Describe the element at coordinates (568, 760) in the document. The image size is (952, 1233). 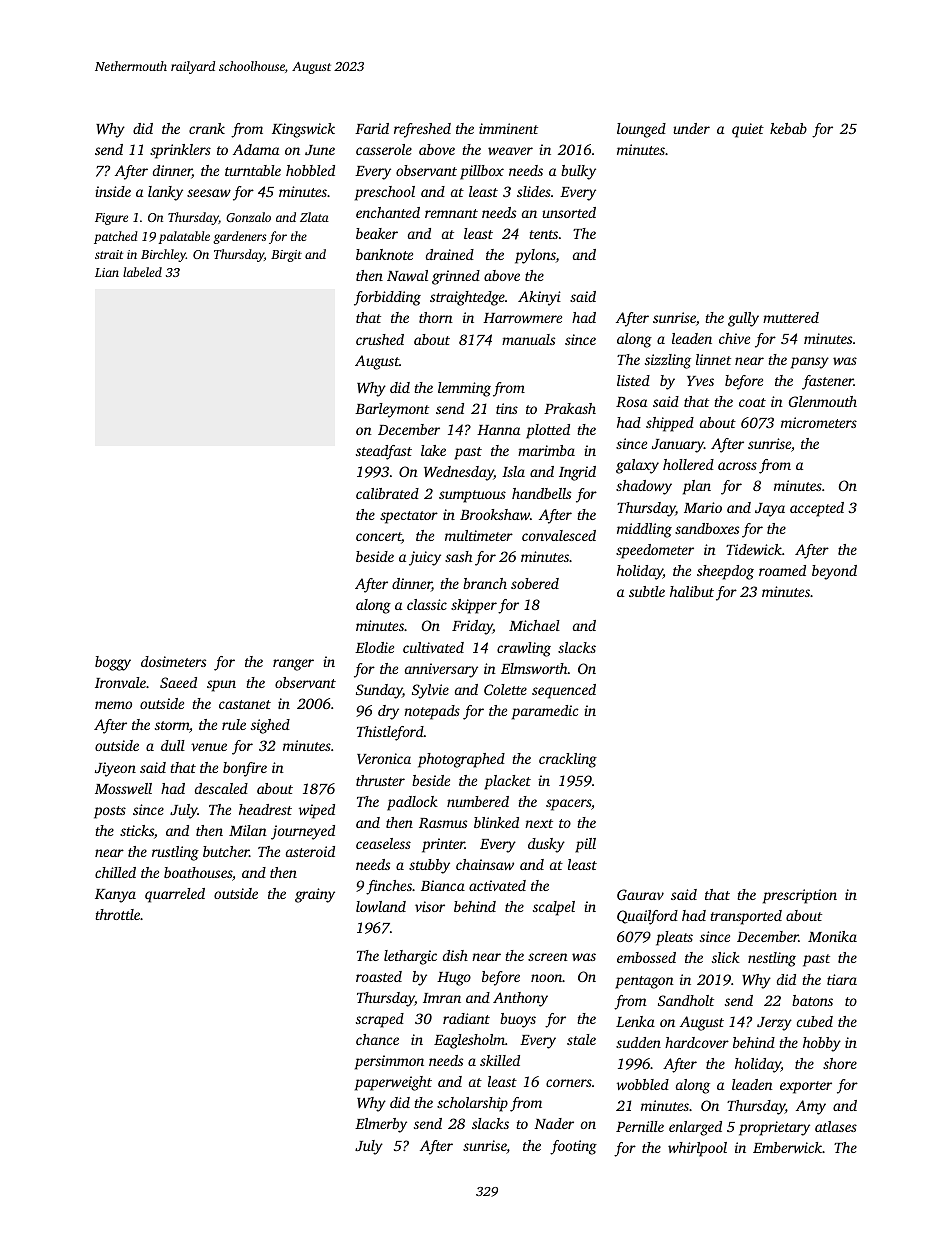
I see `crackling` at that location.
